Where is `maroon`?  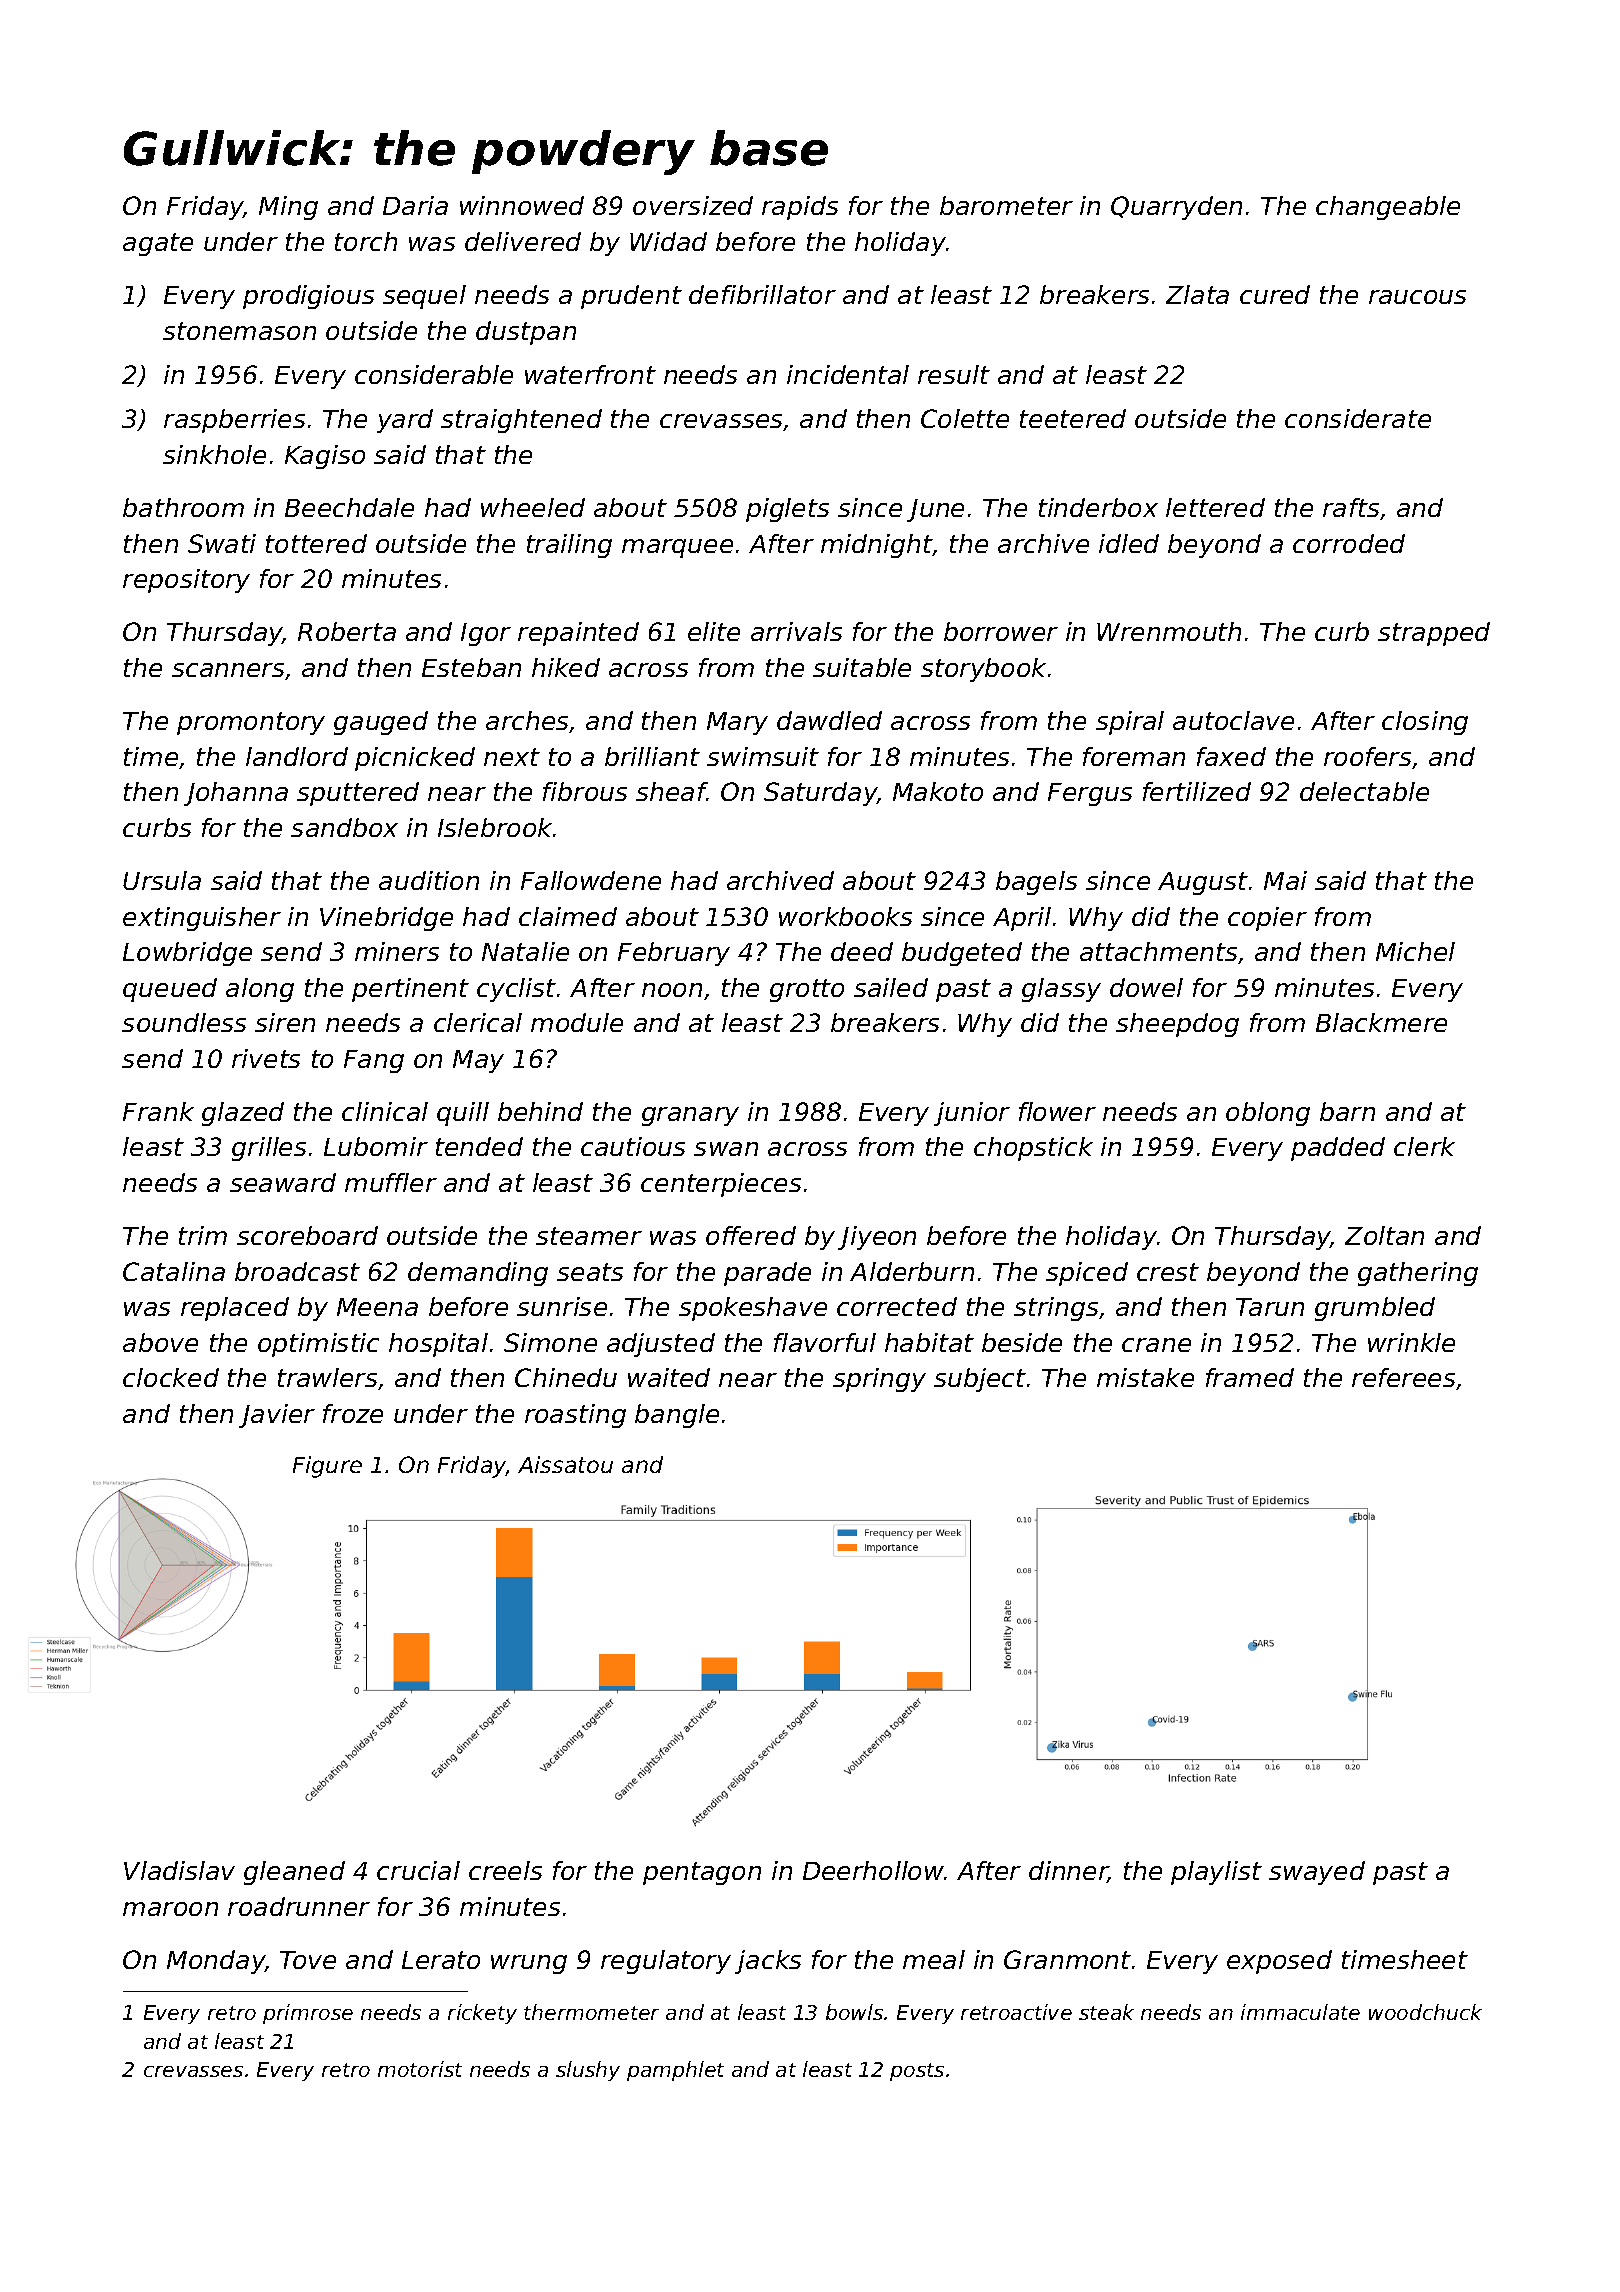
maroon is located at coordinates (170, 1909).
